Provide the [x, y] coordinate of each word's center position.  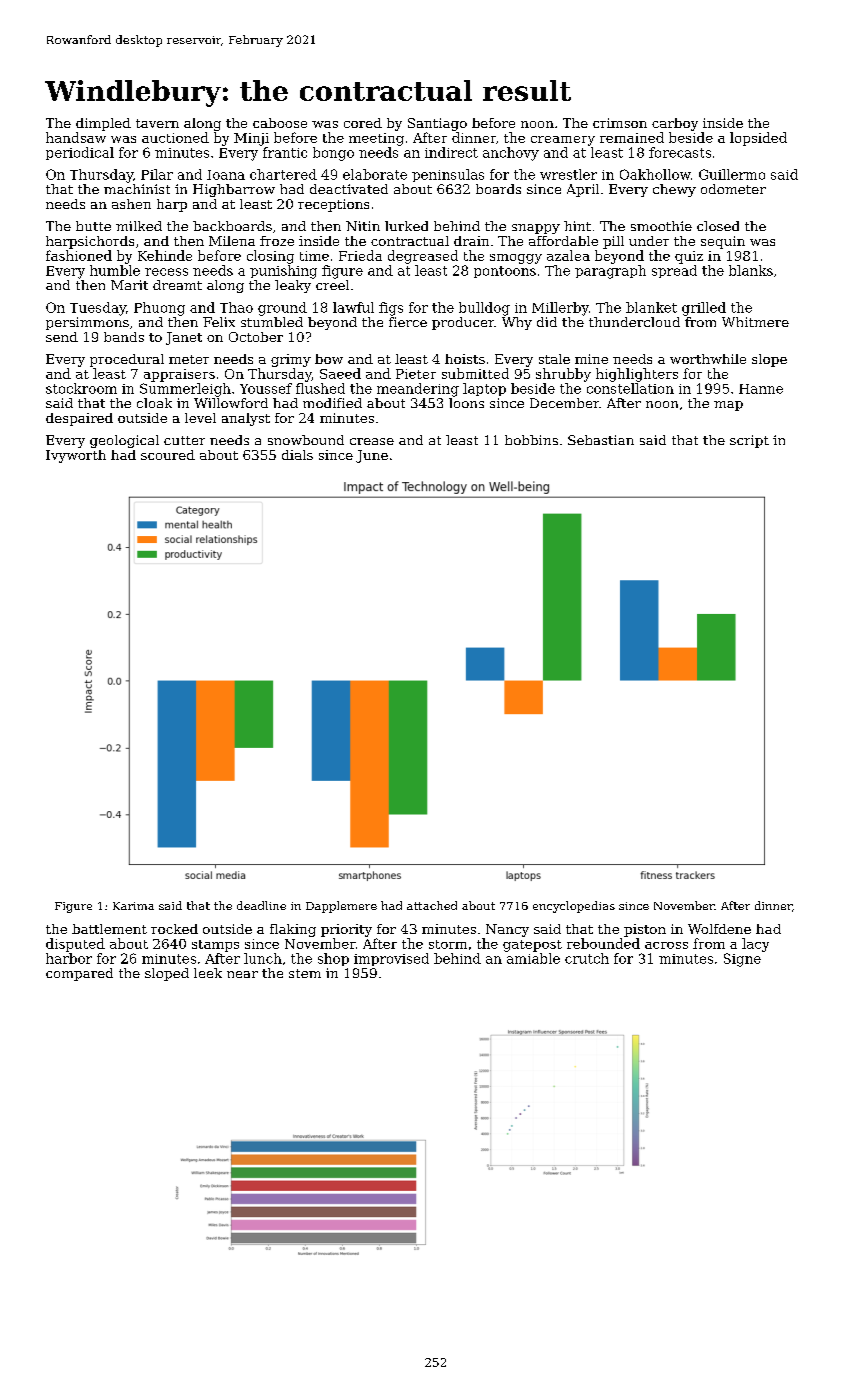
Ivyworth [76, 456]
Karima [133, 906]
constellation [630, 388]
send [62, 337]
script [749, 441]
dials [297, 455]
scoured [168, 455]
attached [432, 905]
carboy [675, 124]
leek [208, 973]
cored [363, 123]
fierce [408, 322]
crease [372, 441]
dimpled [103, 124]
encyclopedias [574, 907]
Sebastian [601, 440]
